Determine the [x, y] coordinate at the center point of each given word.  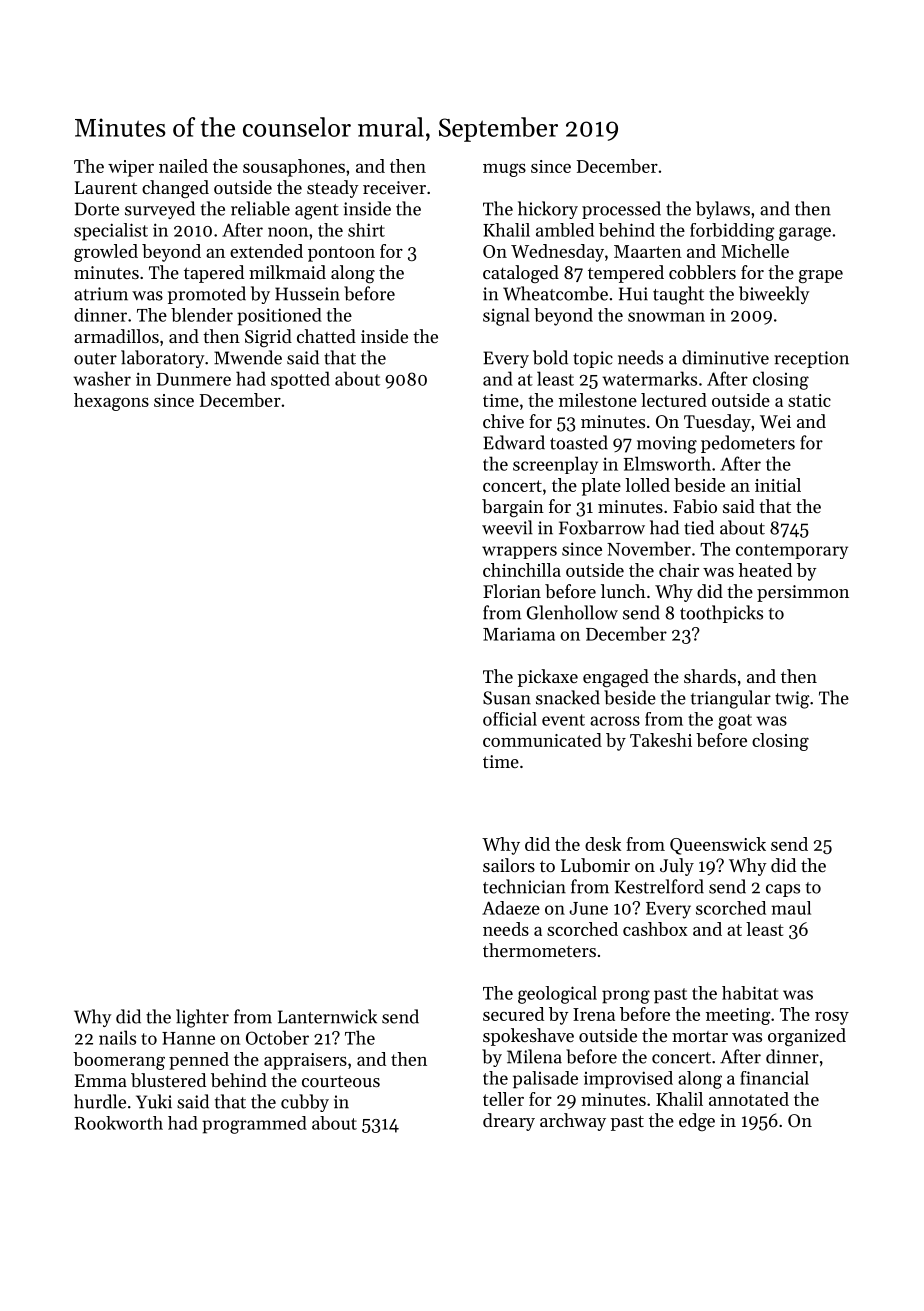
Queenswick [718, 846]
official [510, 719]
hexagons [111, 402]
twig [792, 700]
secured [513, 1014]
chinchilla [522, 570]
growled [106, 253]
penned [199, 1061]
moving [667, 445]
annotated [749, 1099]
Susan [507, 698]
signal [506, 317]
